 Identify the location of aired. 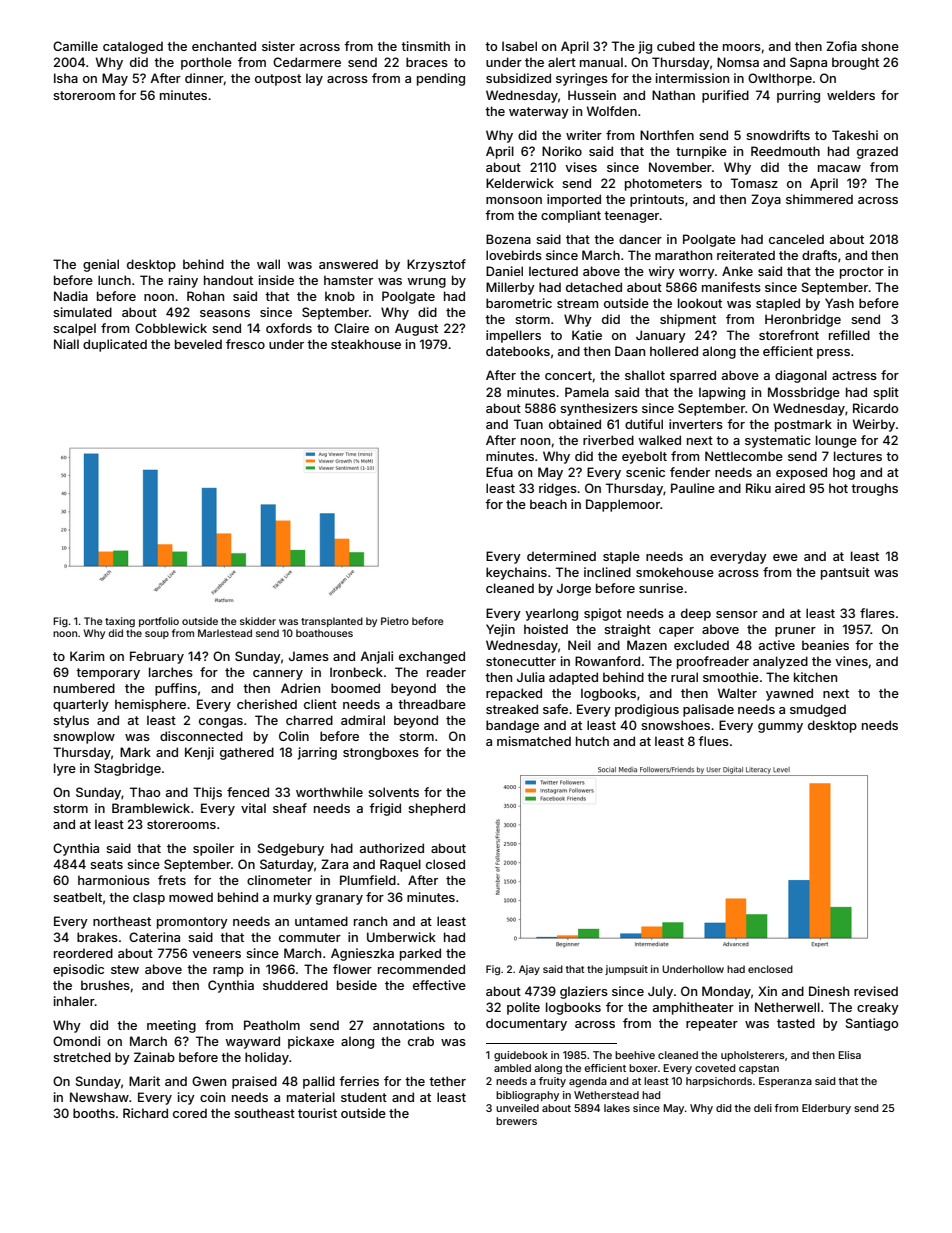
(790, 488).
